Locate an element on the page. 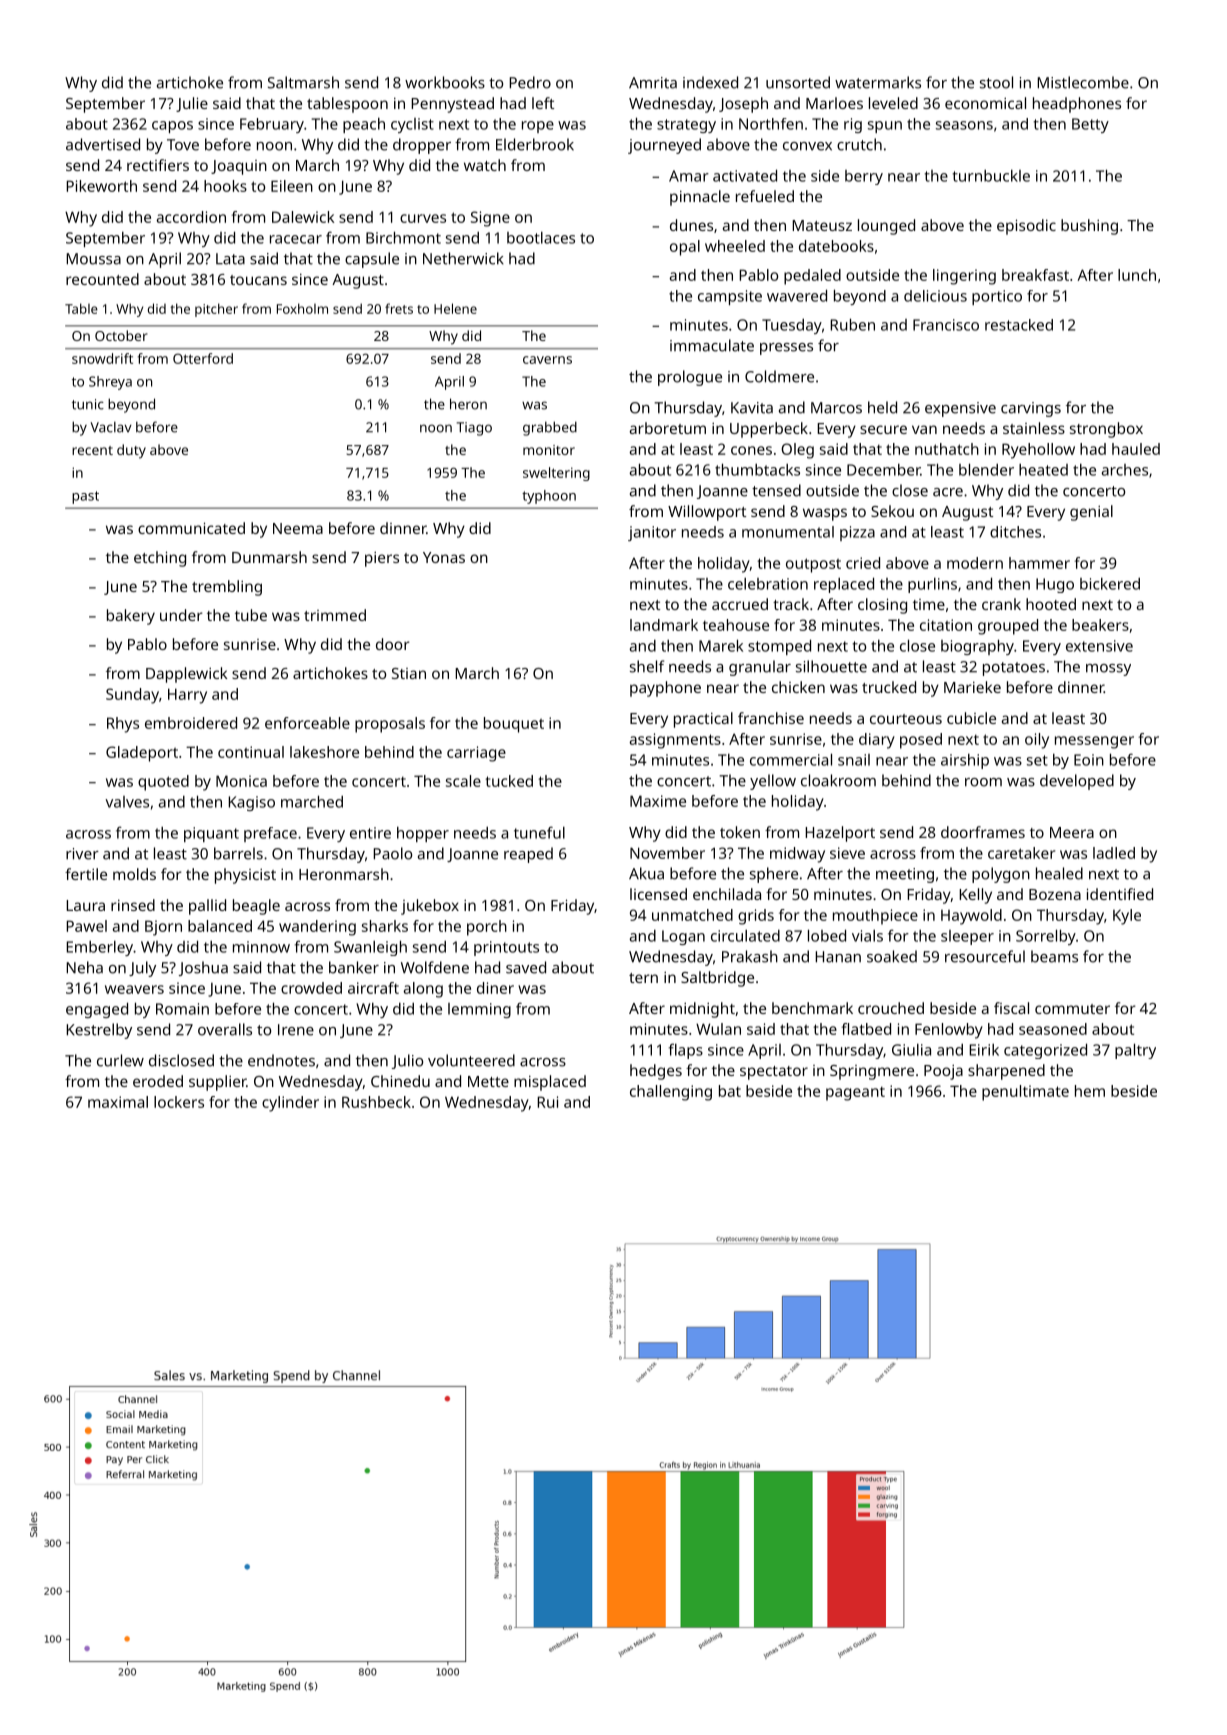 This page has height=1735, width=1227. strongbox is located at coordinates (1106, 430).
